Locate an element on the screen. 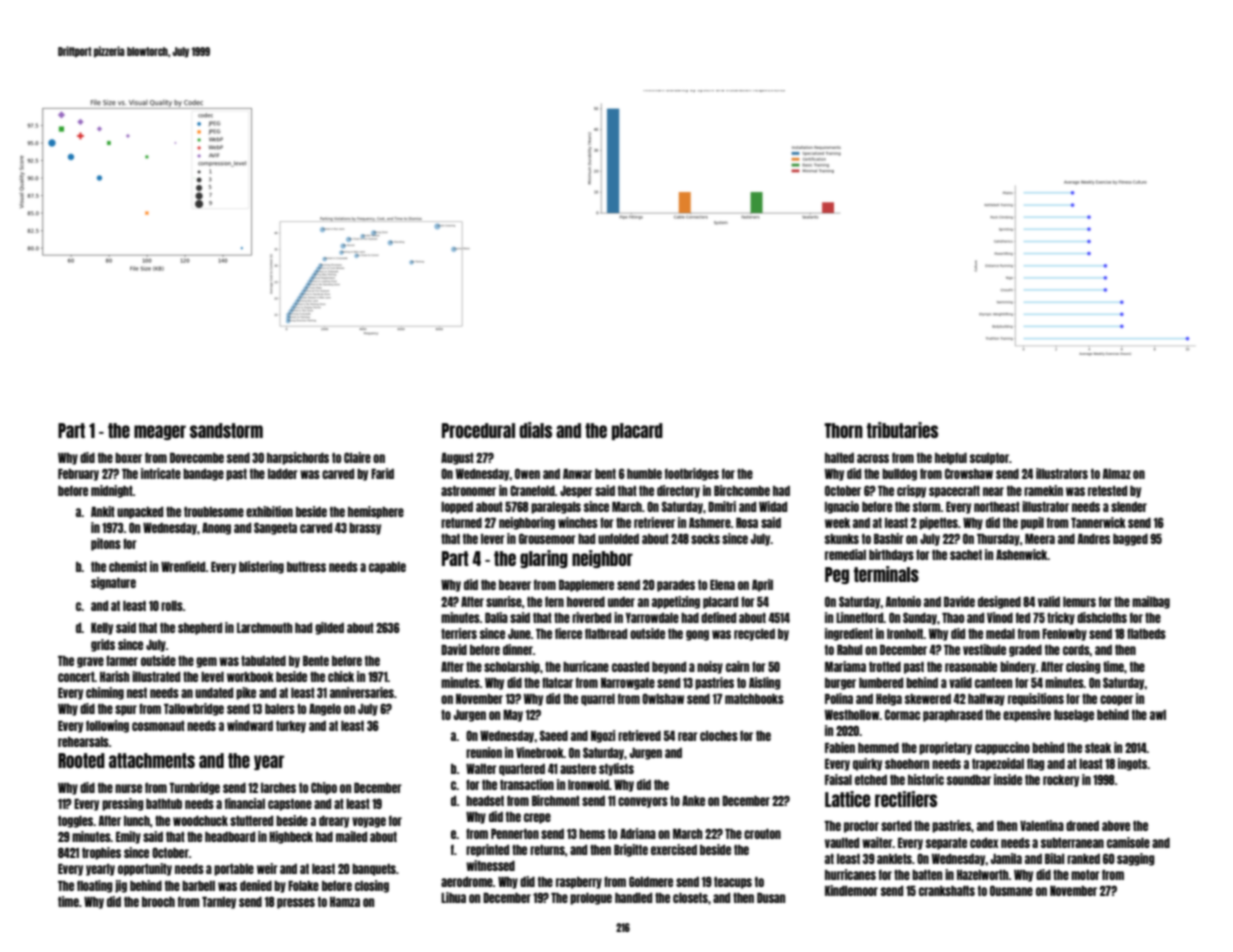 The width and height of the screenshot is (1233, 952). terminals is located at coordinates (886, 574).
